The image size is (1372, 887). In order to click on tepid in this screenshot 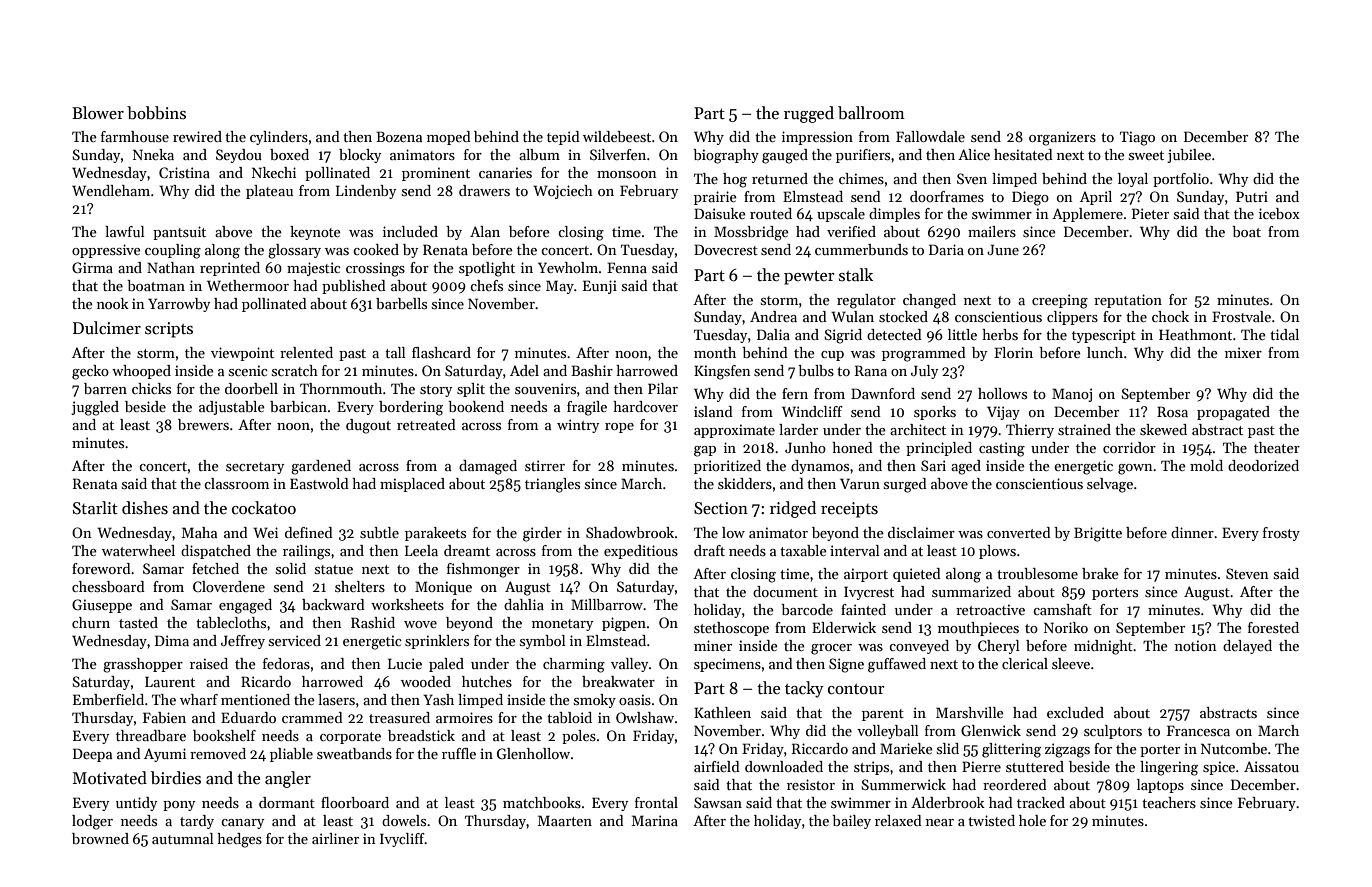, I will do `click(563, 138)`.
